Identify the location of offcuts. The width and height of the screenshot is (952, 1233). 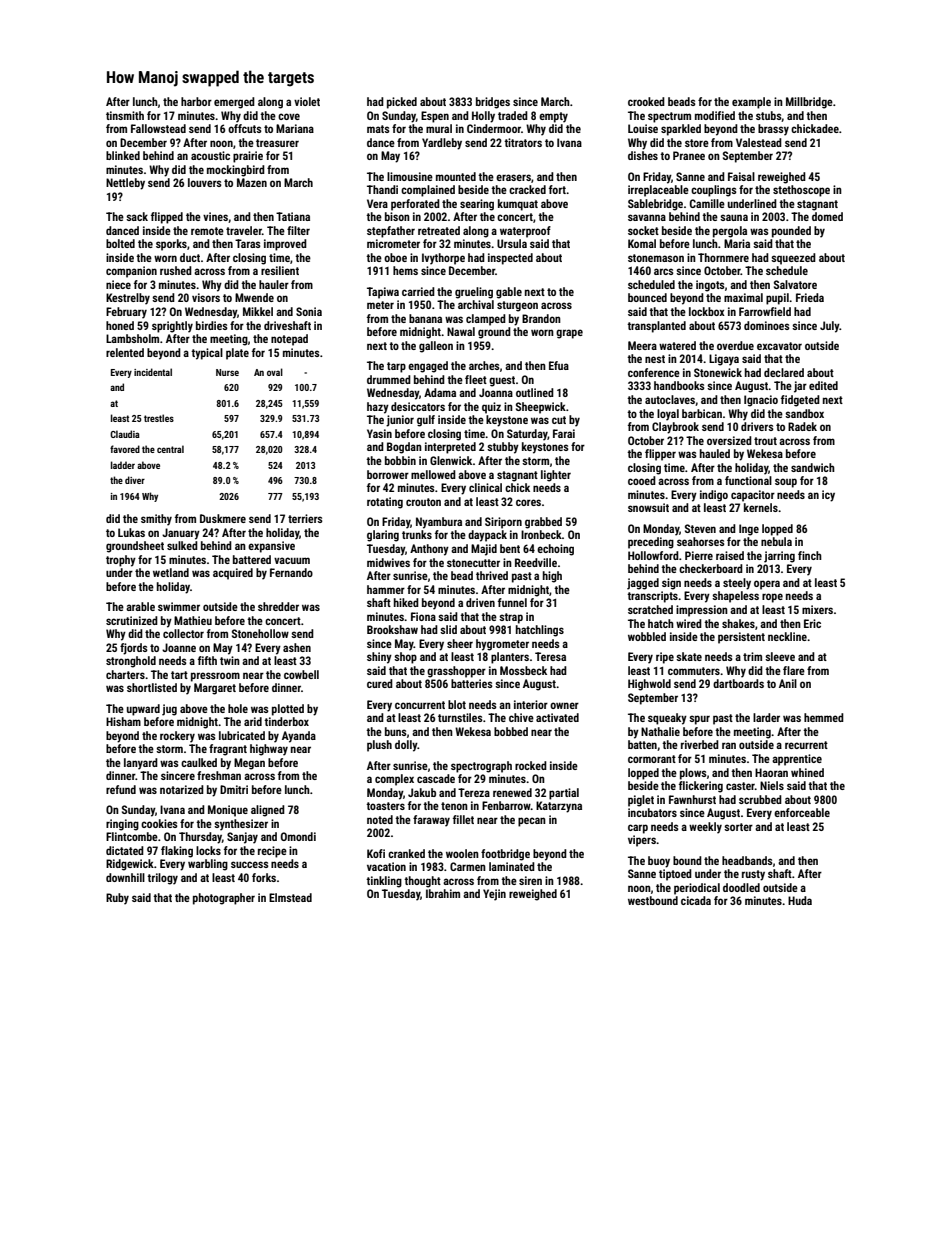
(245, 128).
